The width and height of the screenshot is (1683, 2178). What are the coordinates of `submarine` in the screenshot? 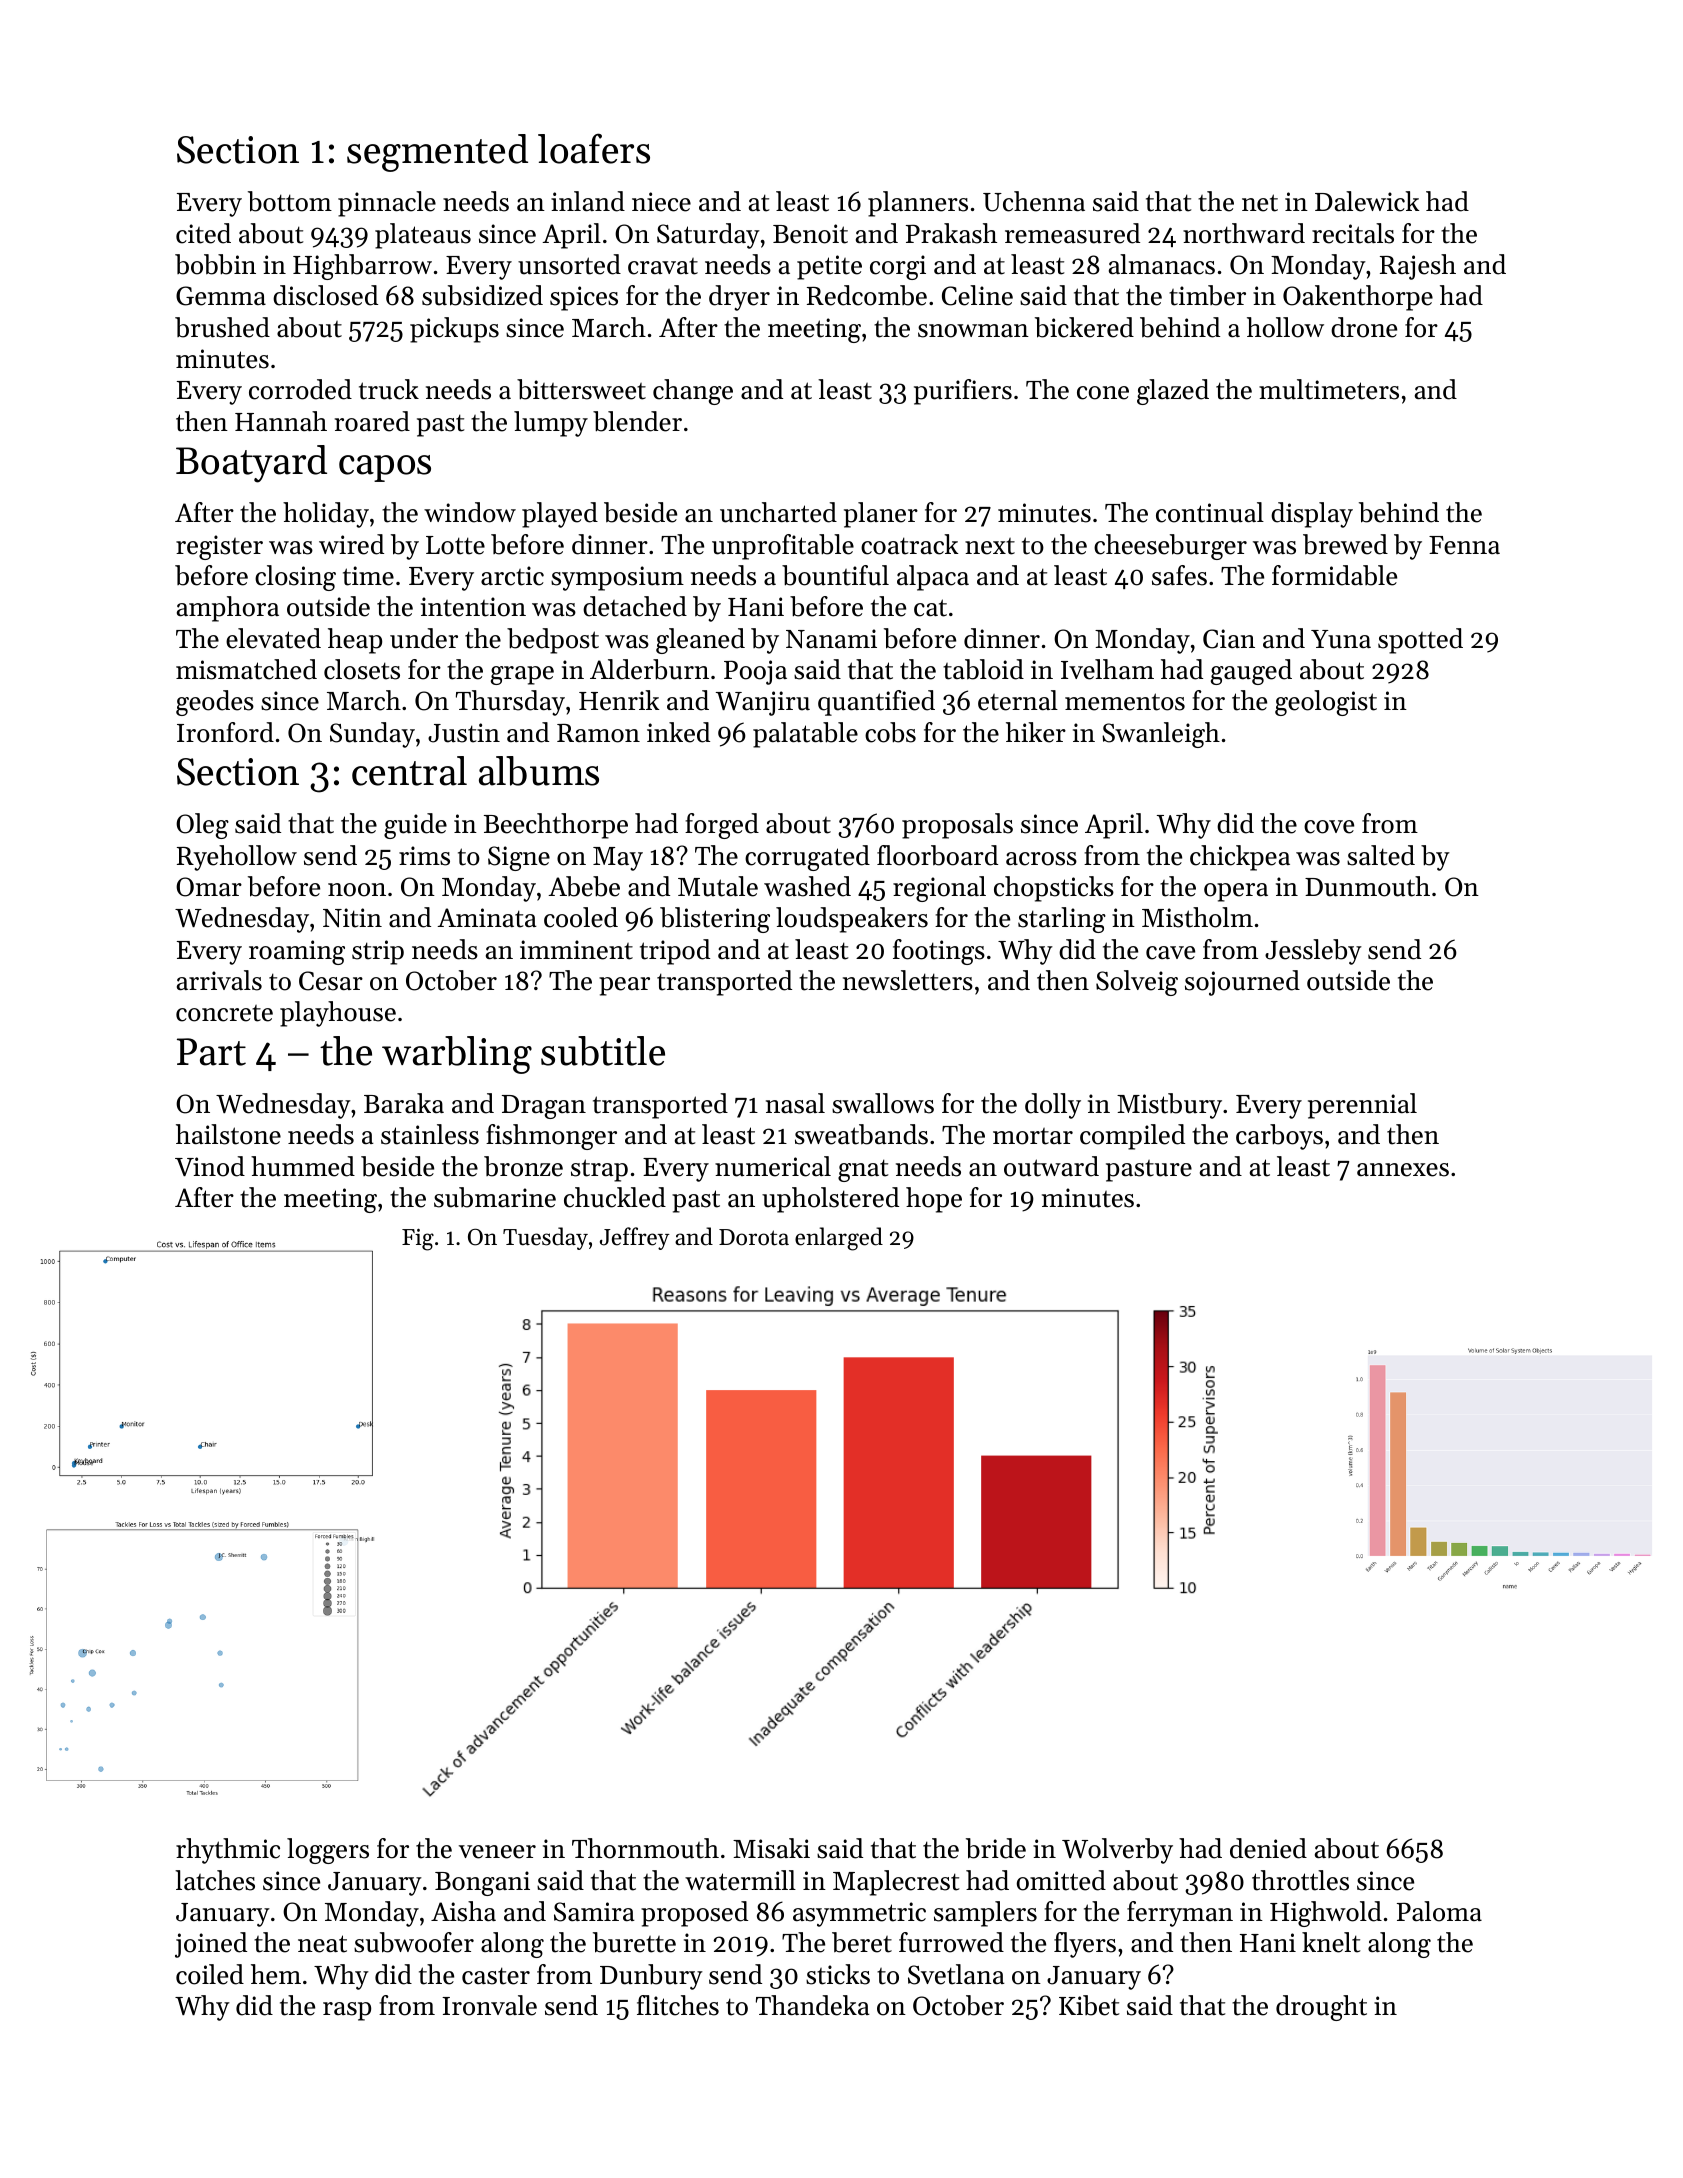 It's located at (495, 1197).
